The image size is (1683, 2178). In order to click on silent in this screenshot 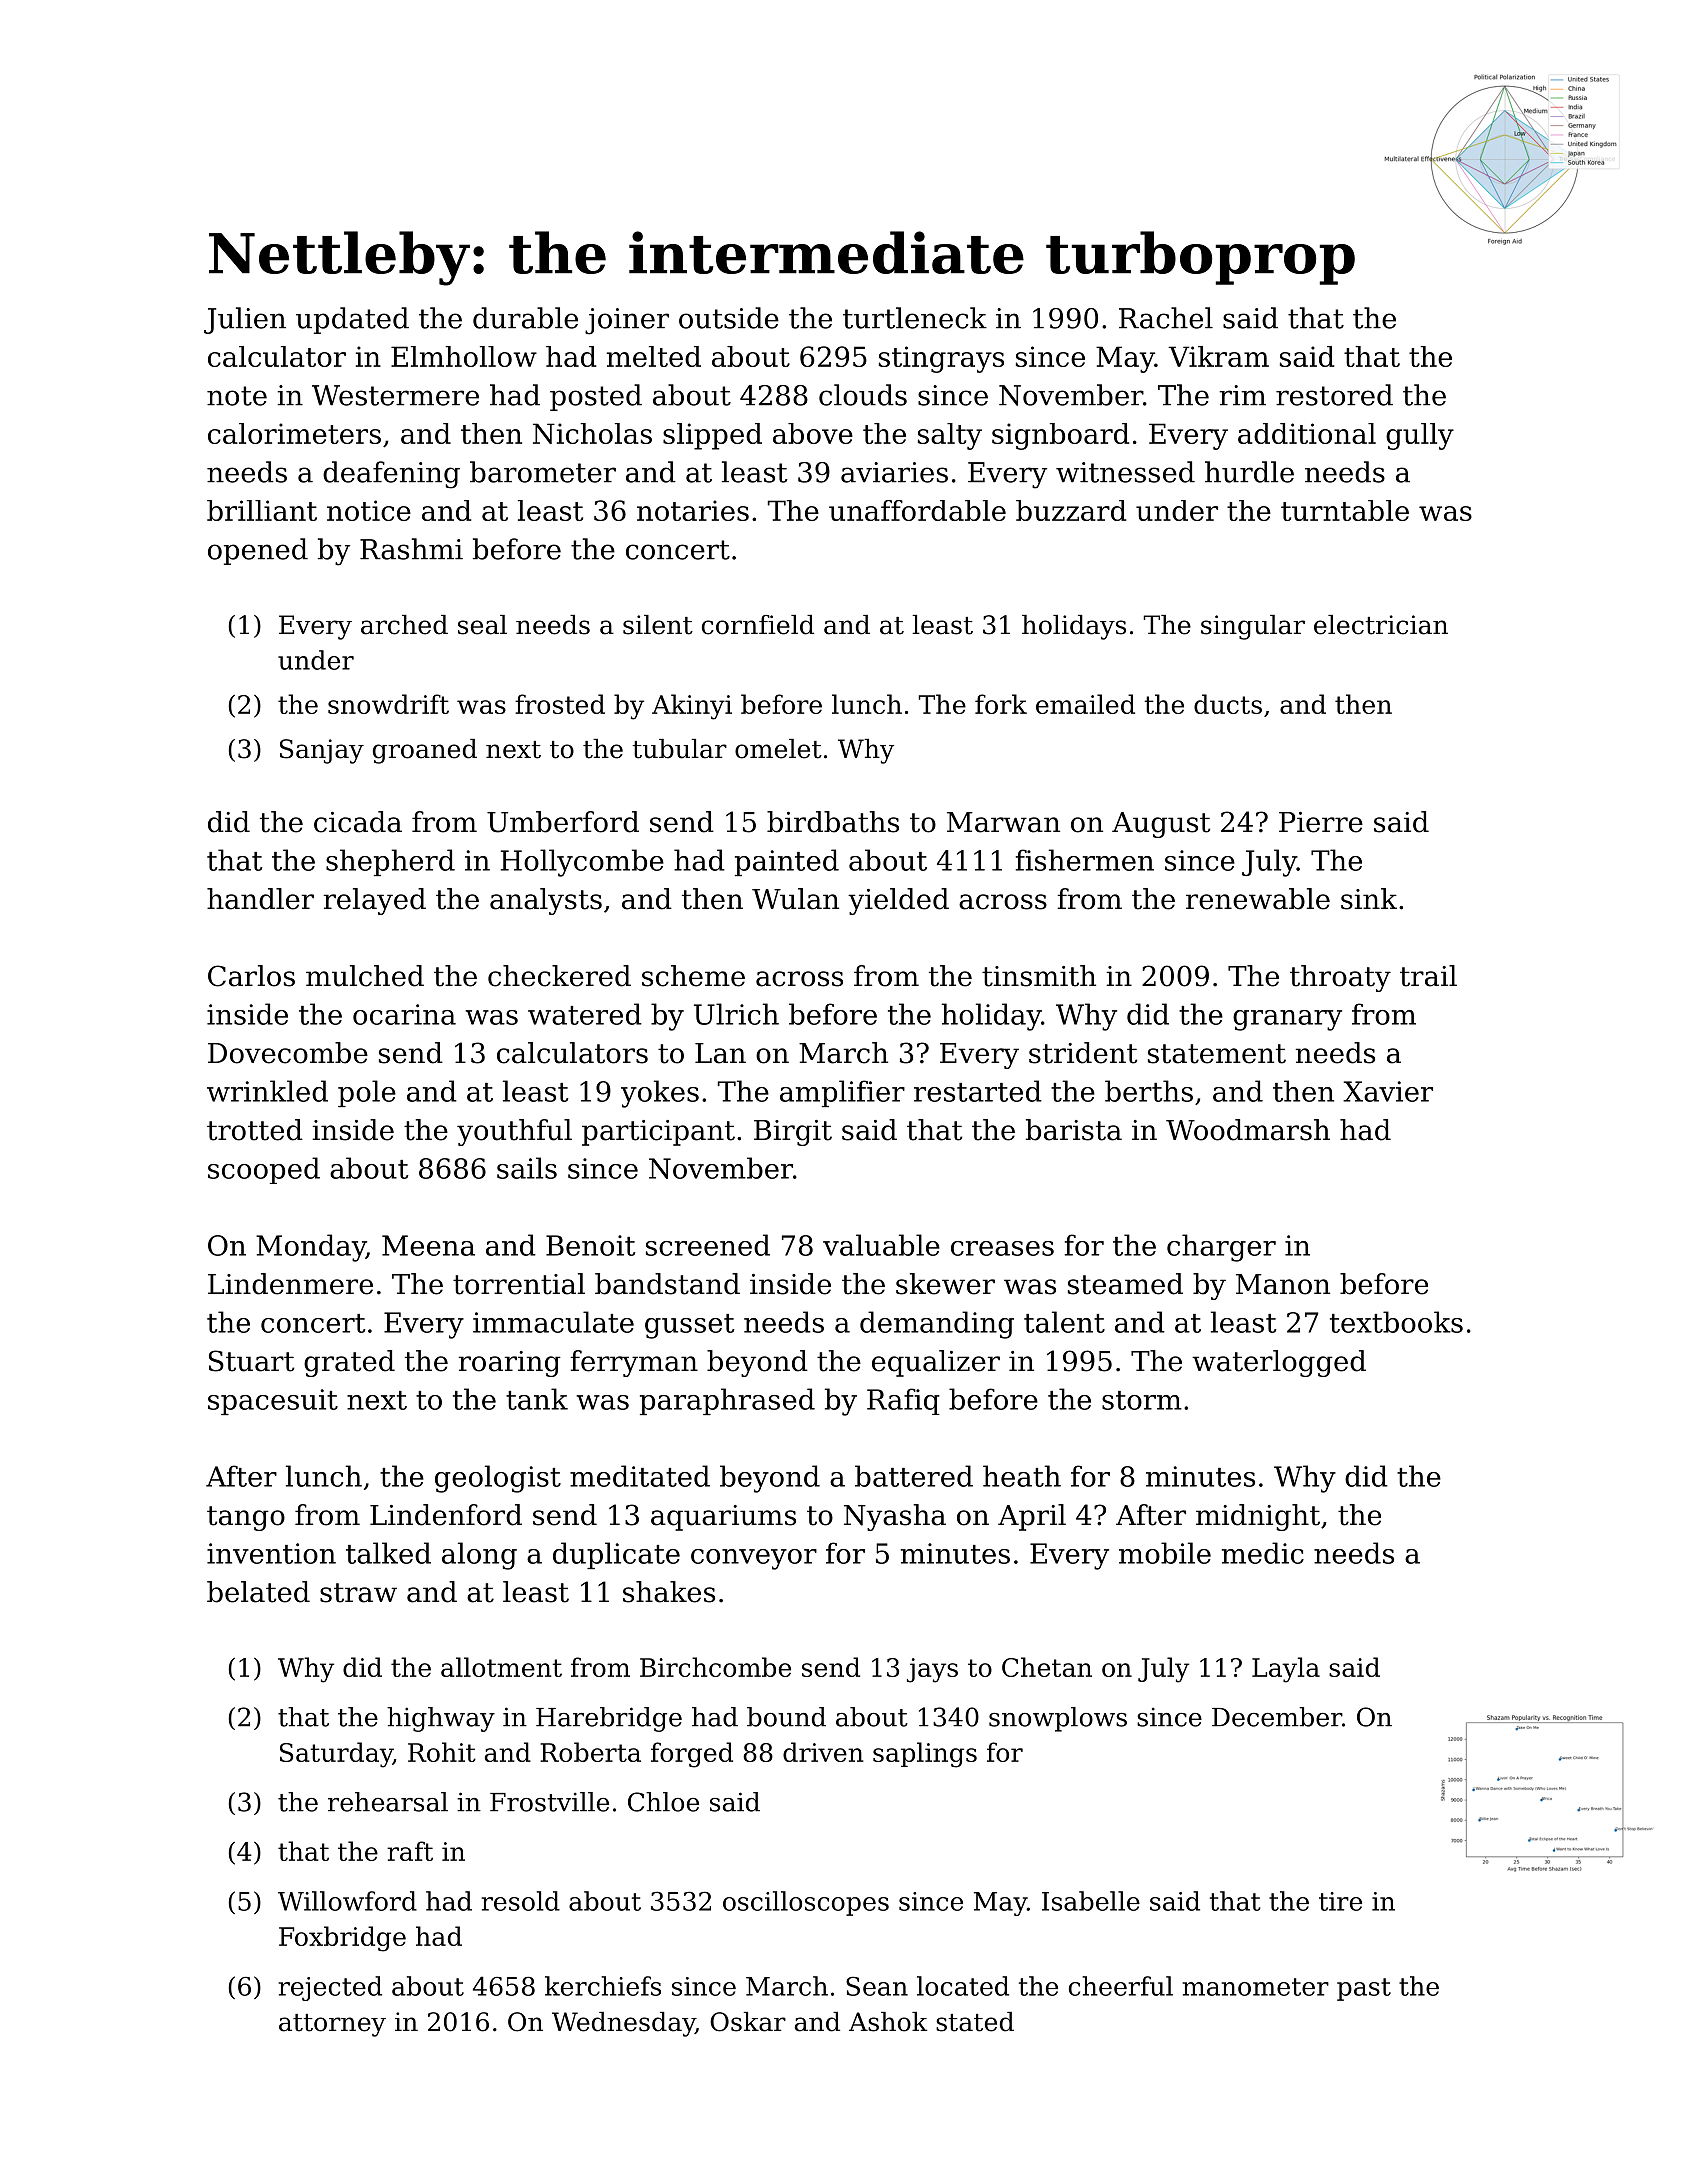, I will do `click(658, 625)`.
